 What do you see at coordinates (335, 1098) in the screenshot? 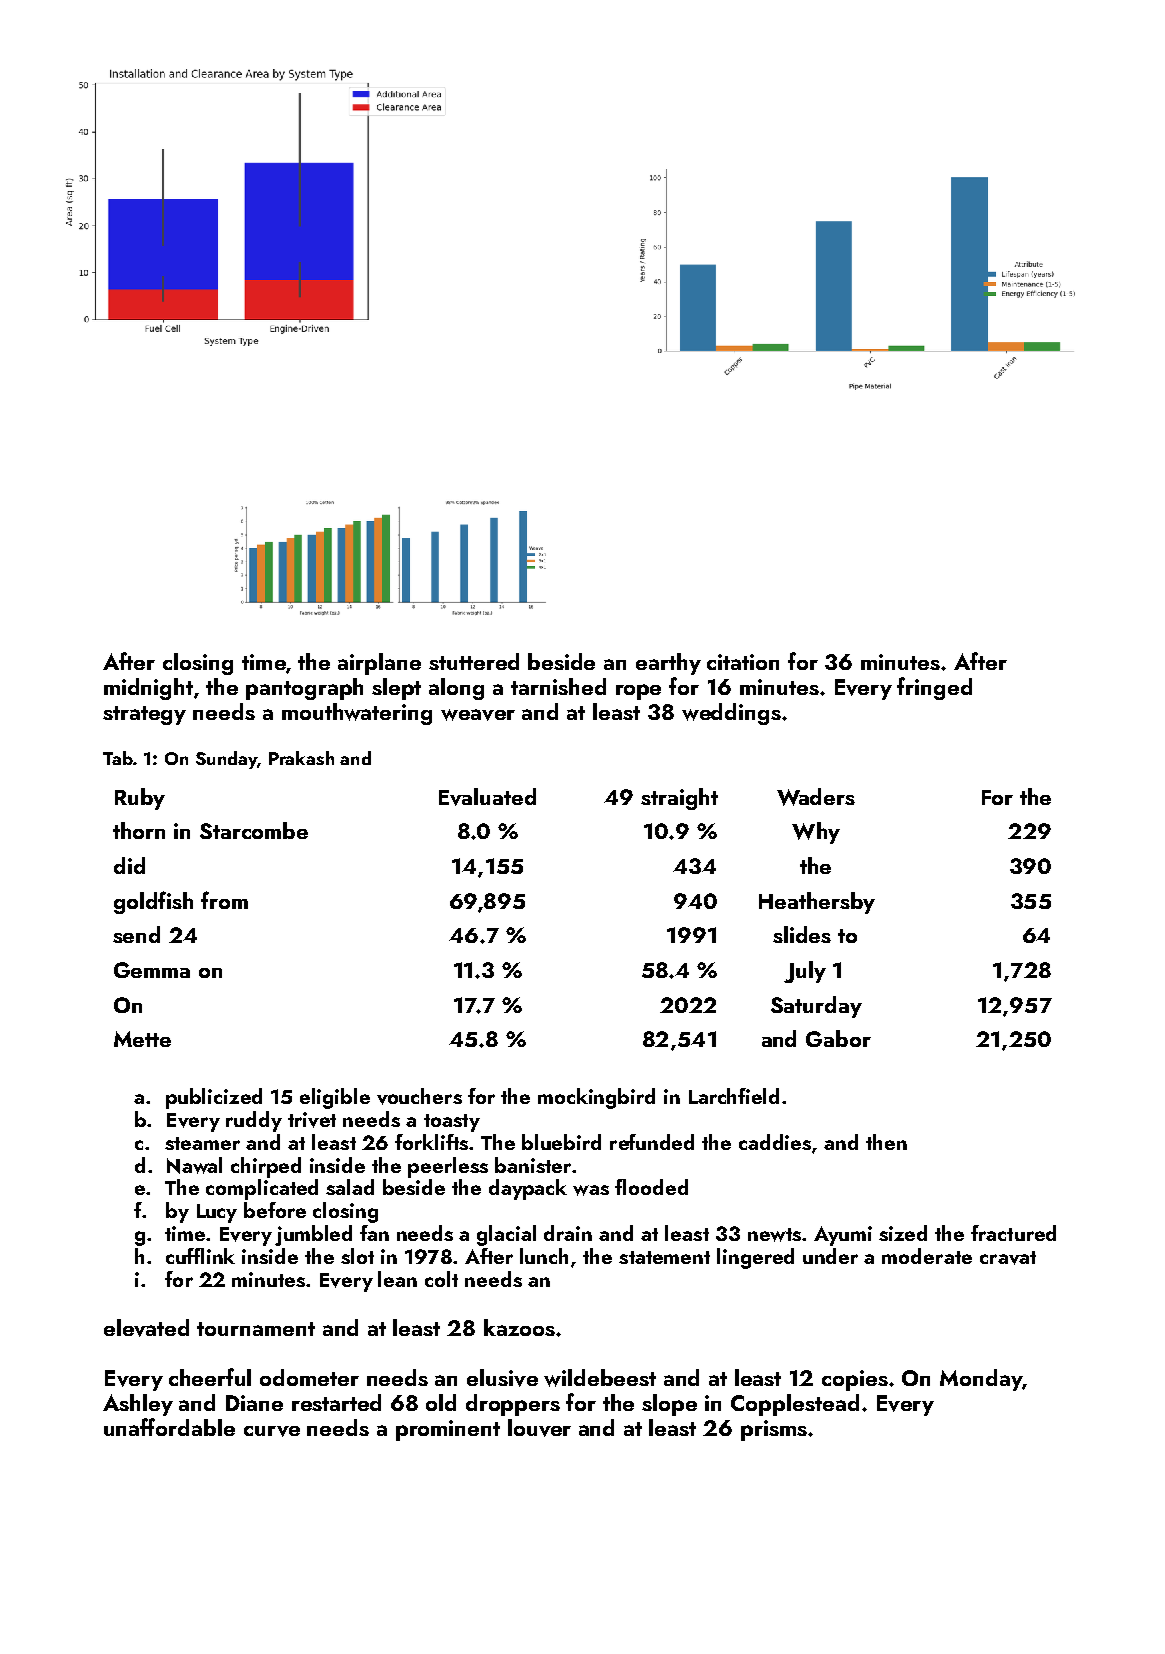
I see `eligible` at bounding box center [335, 1098].
